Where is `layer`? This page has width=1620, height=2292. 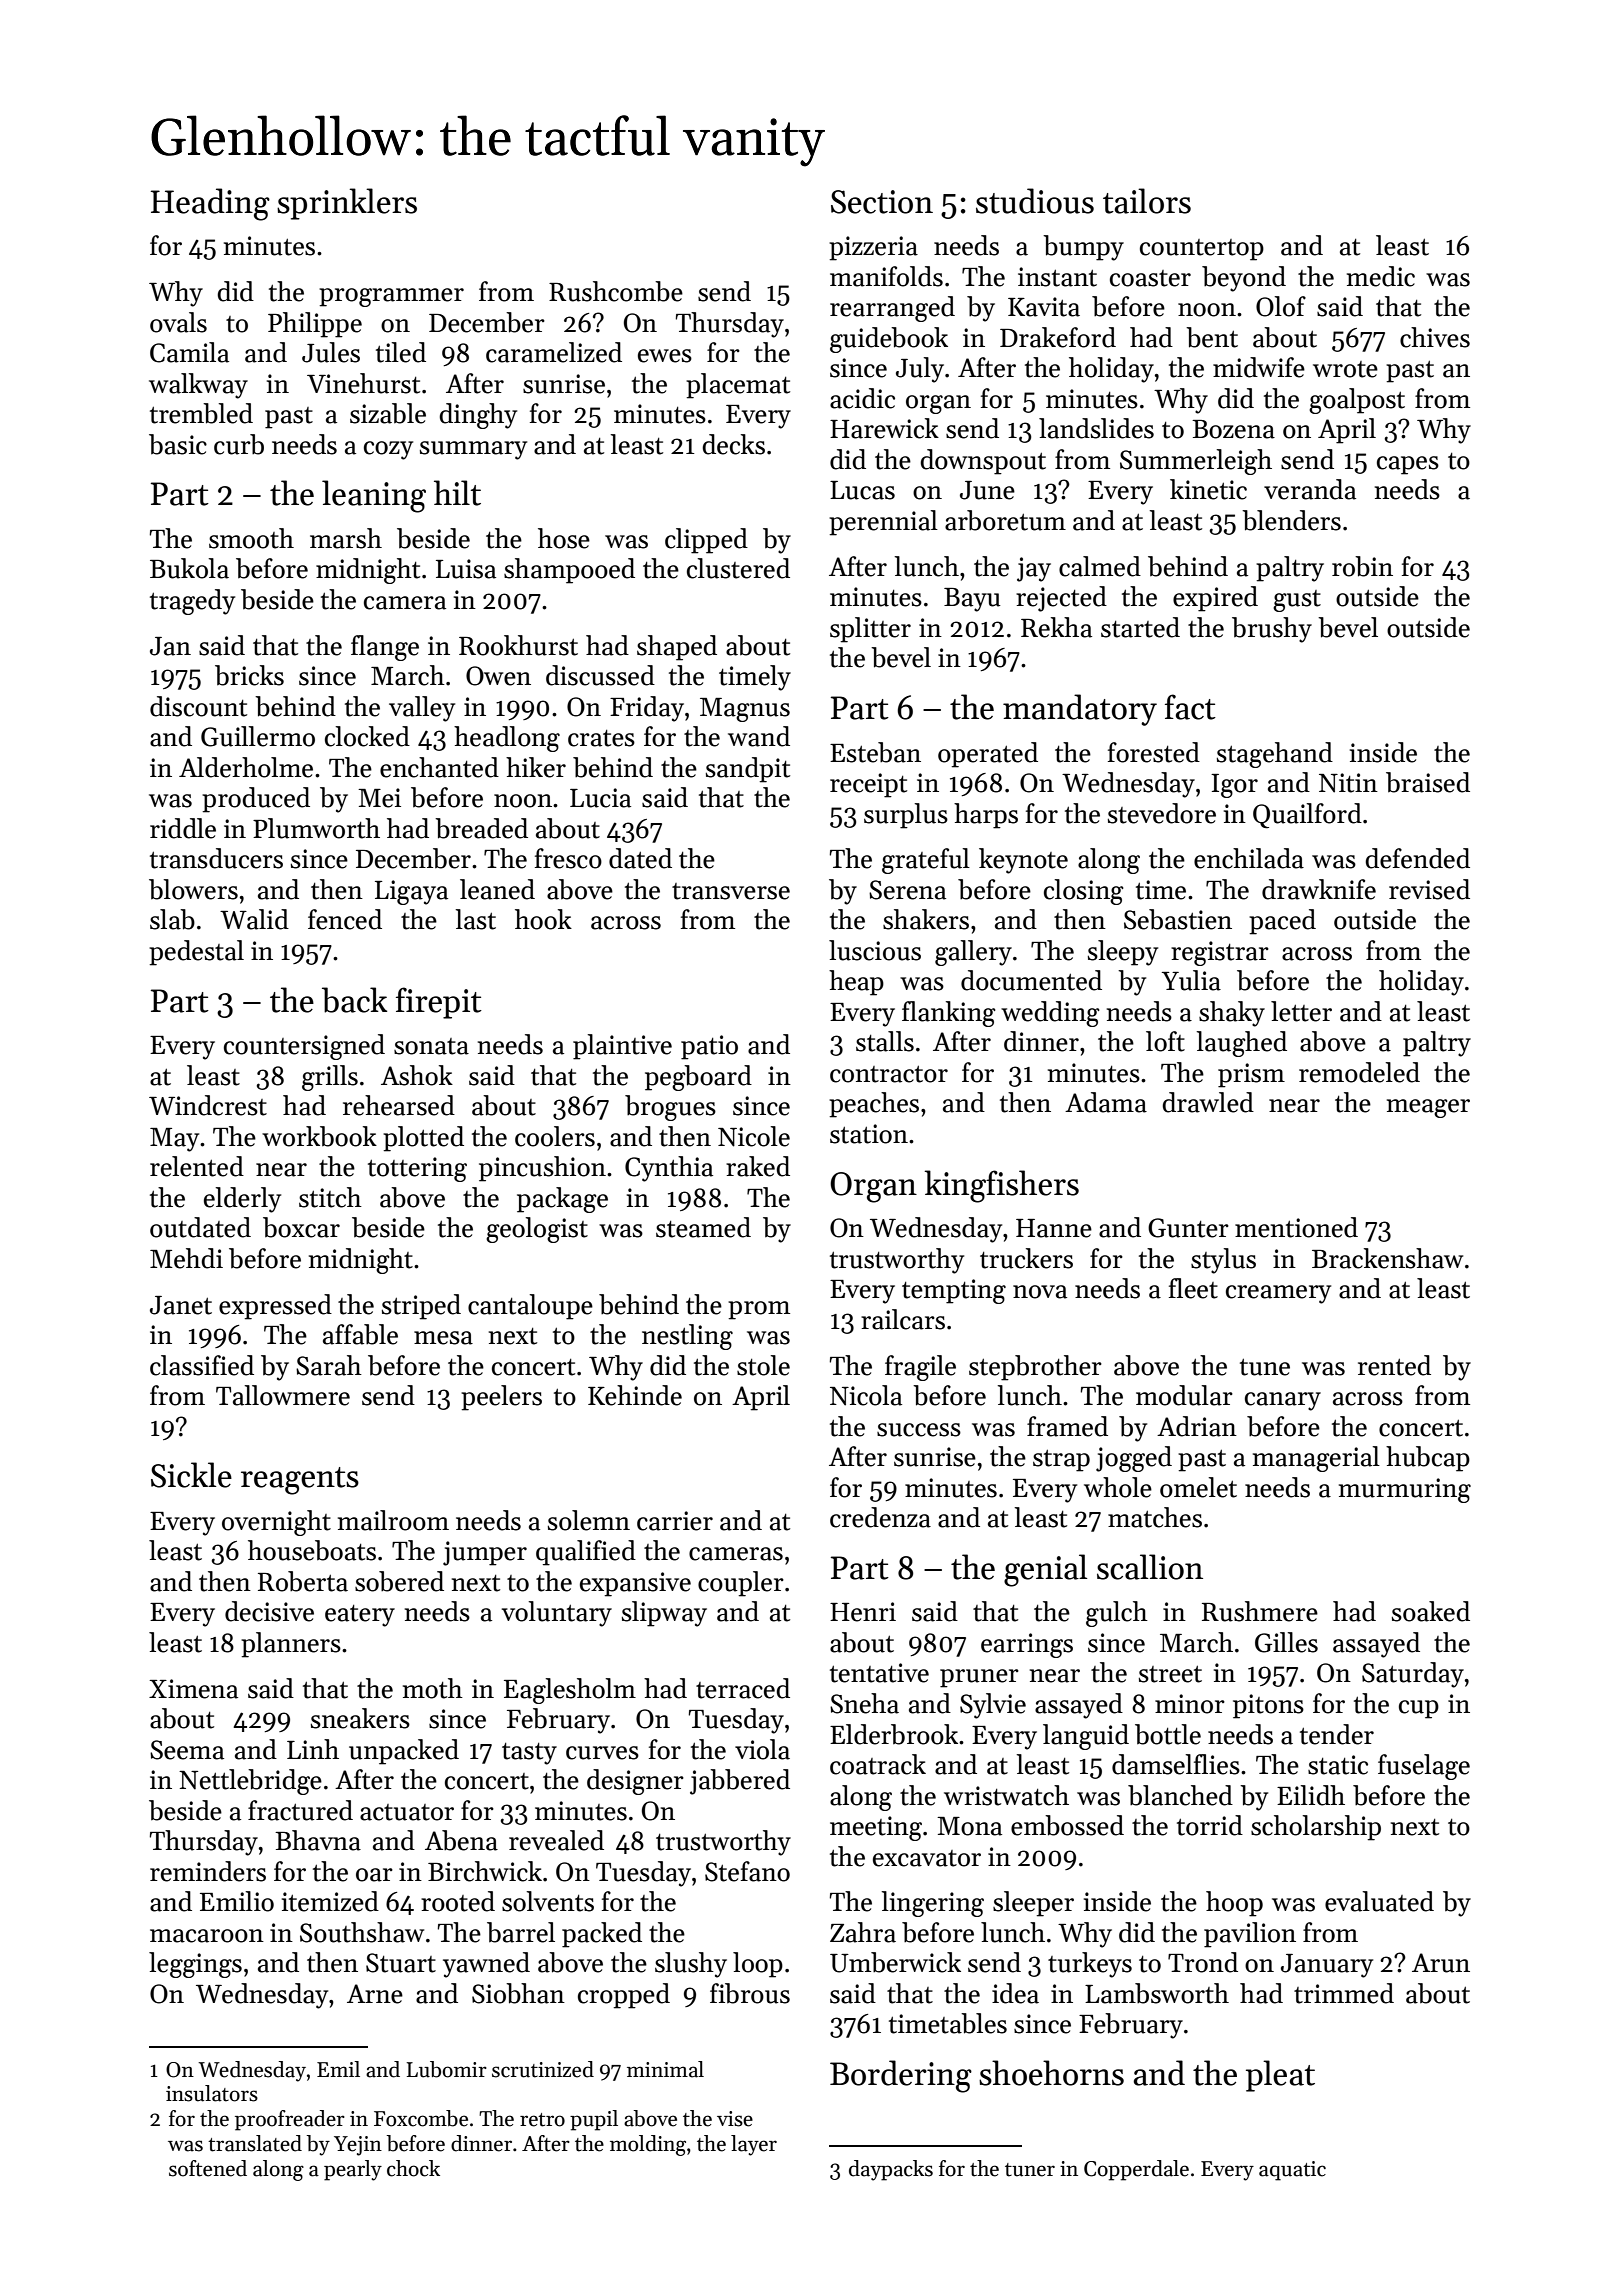
layer is located at coordinates (754, 2145).
